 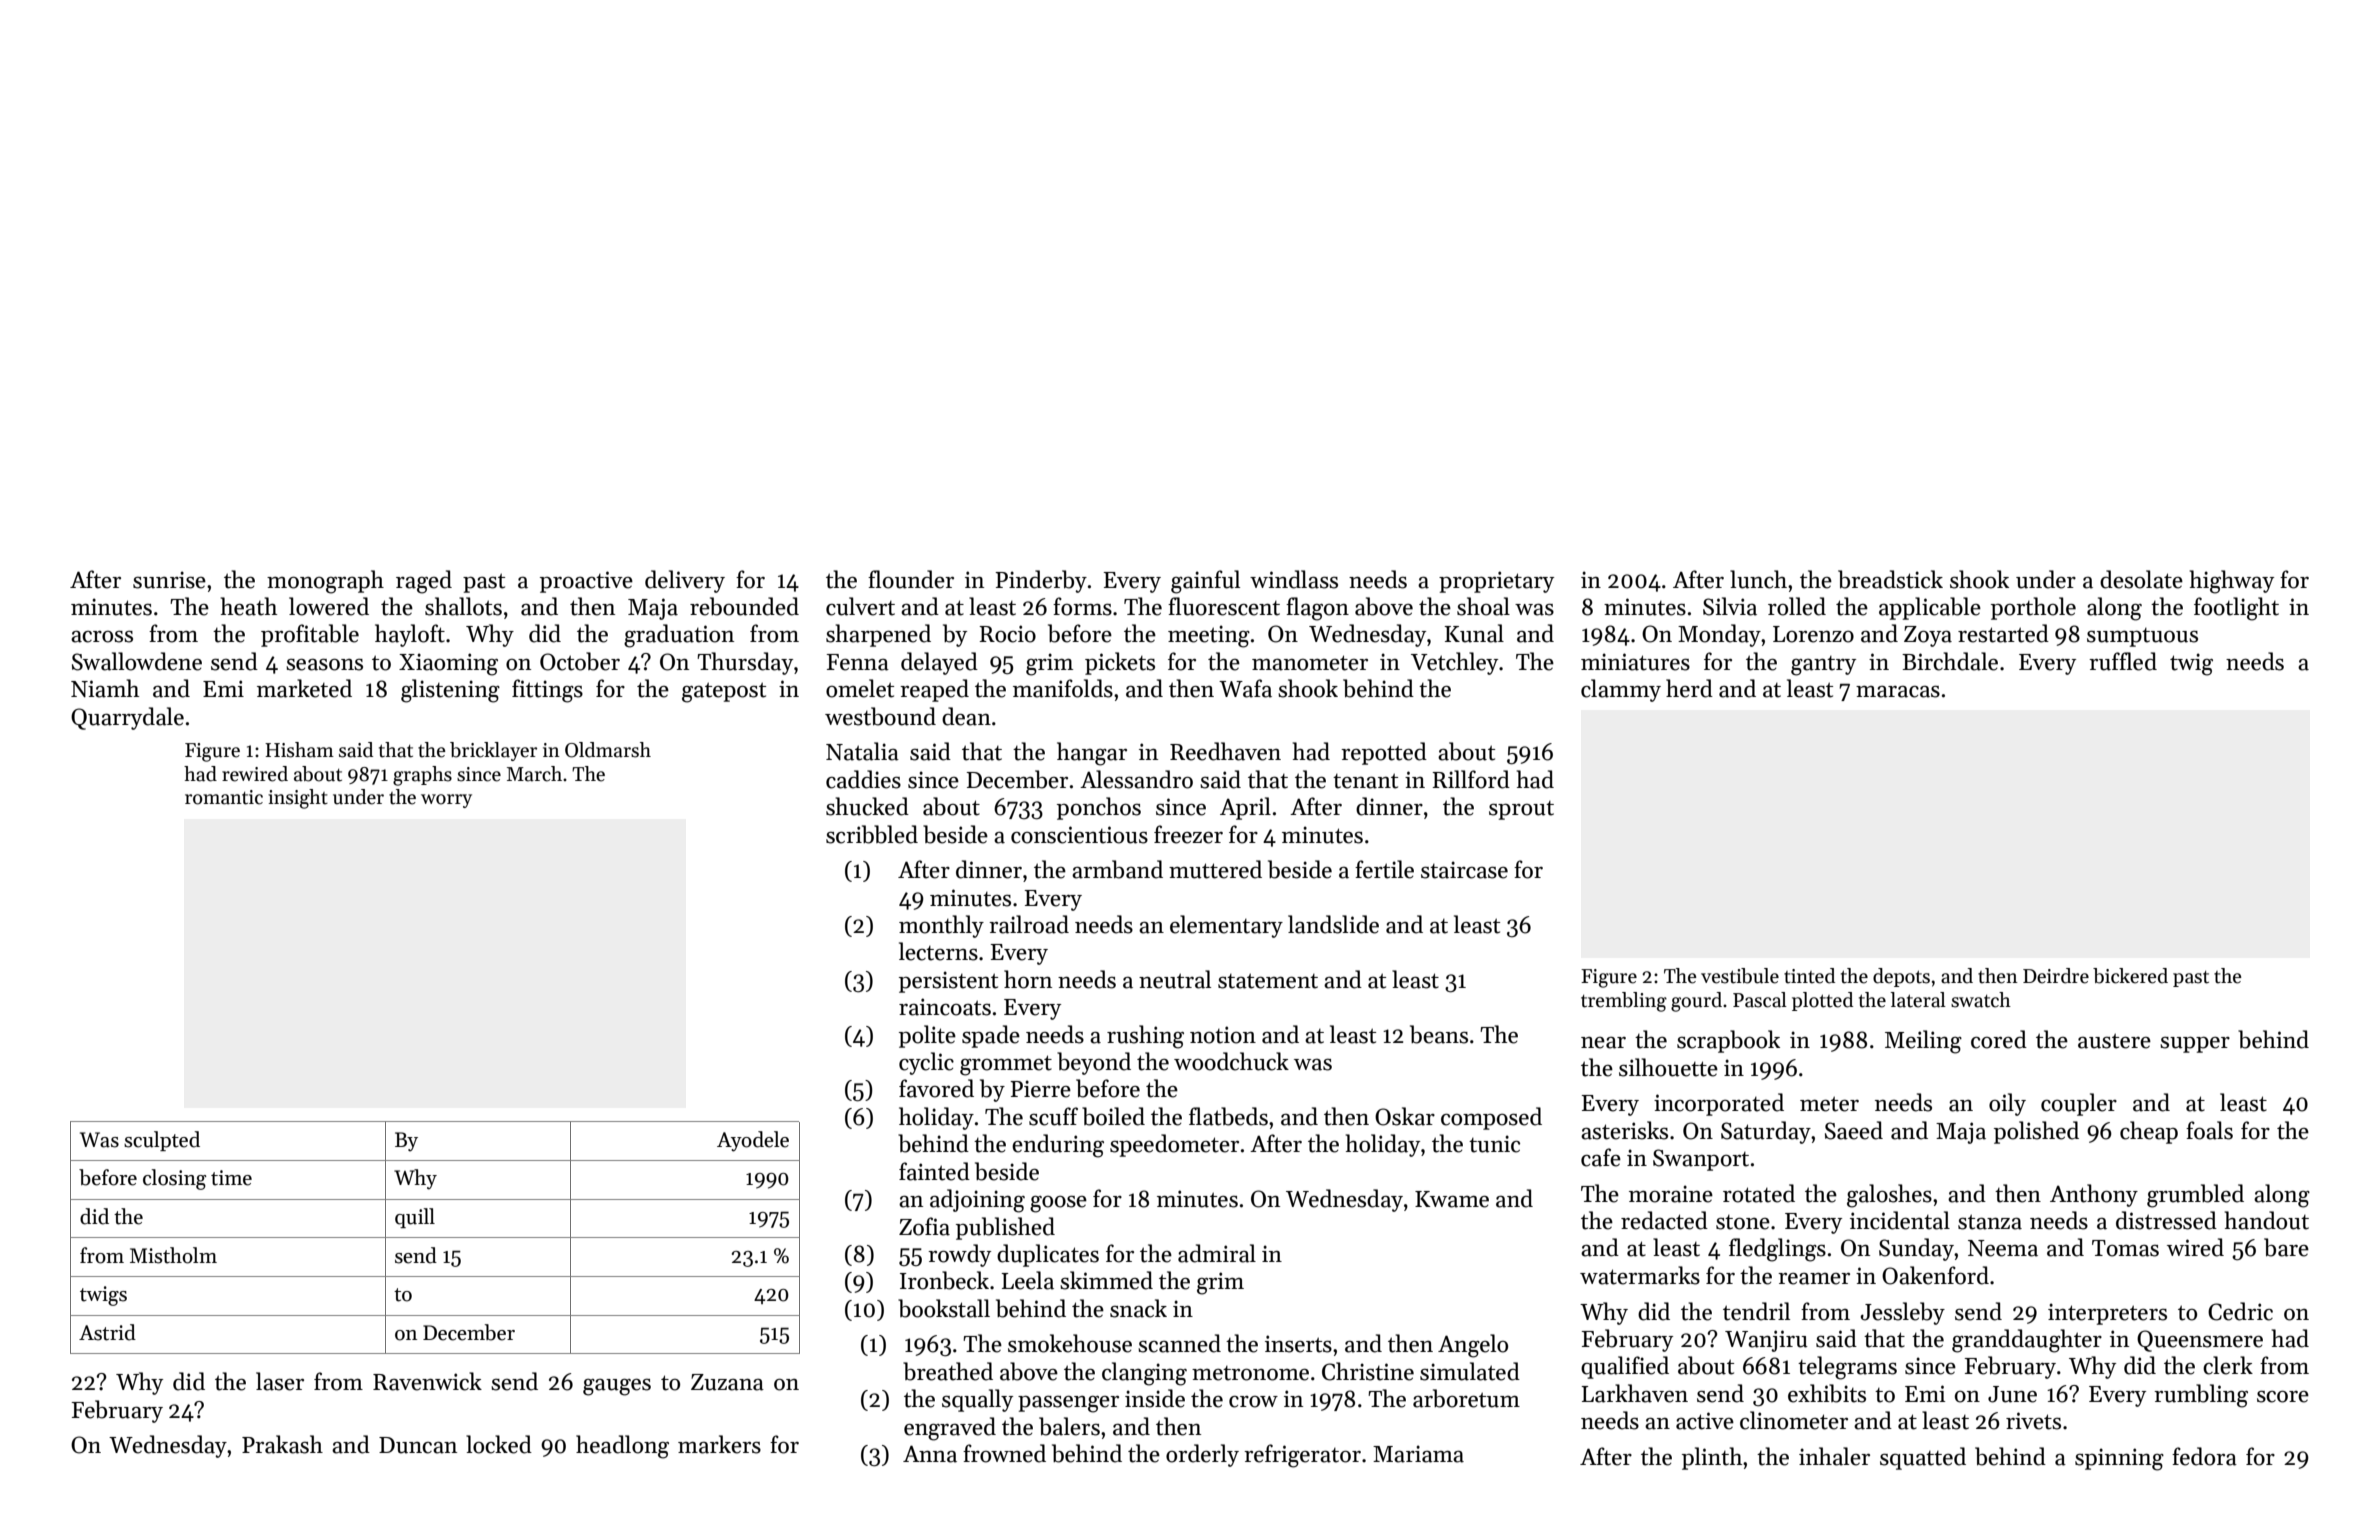 I want to click on Natalia, so click(x=862, y=751).
